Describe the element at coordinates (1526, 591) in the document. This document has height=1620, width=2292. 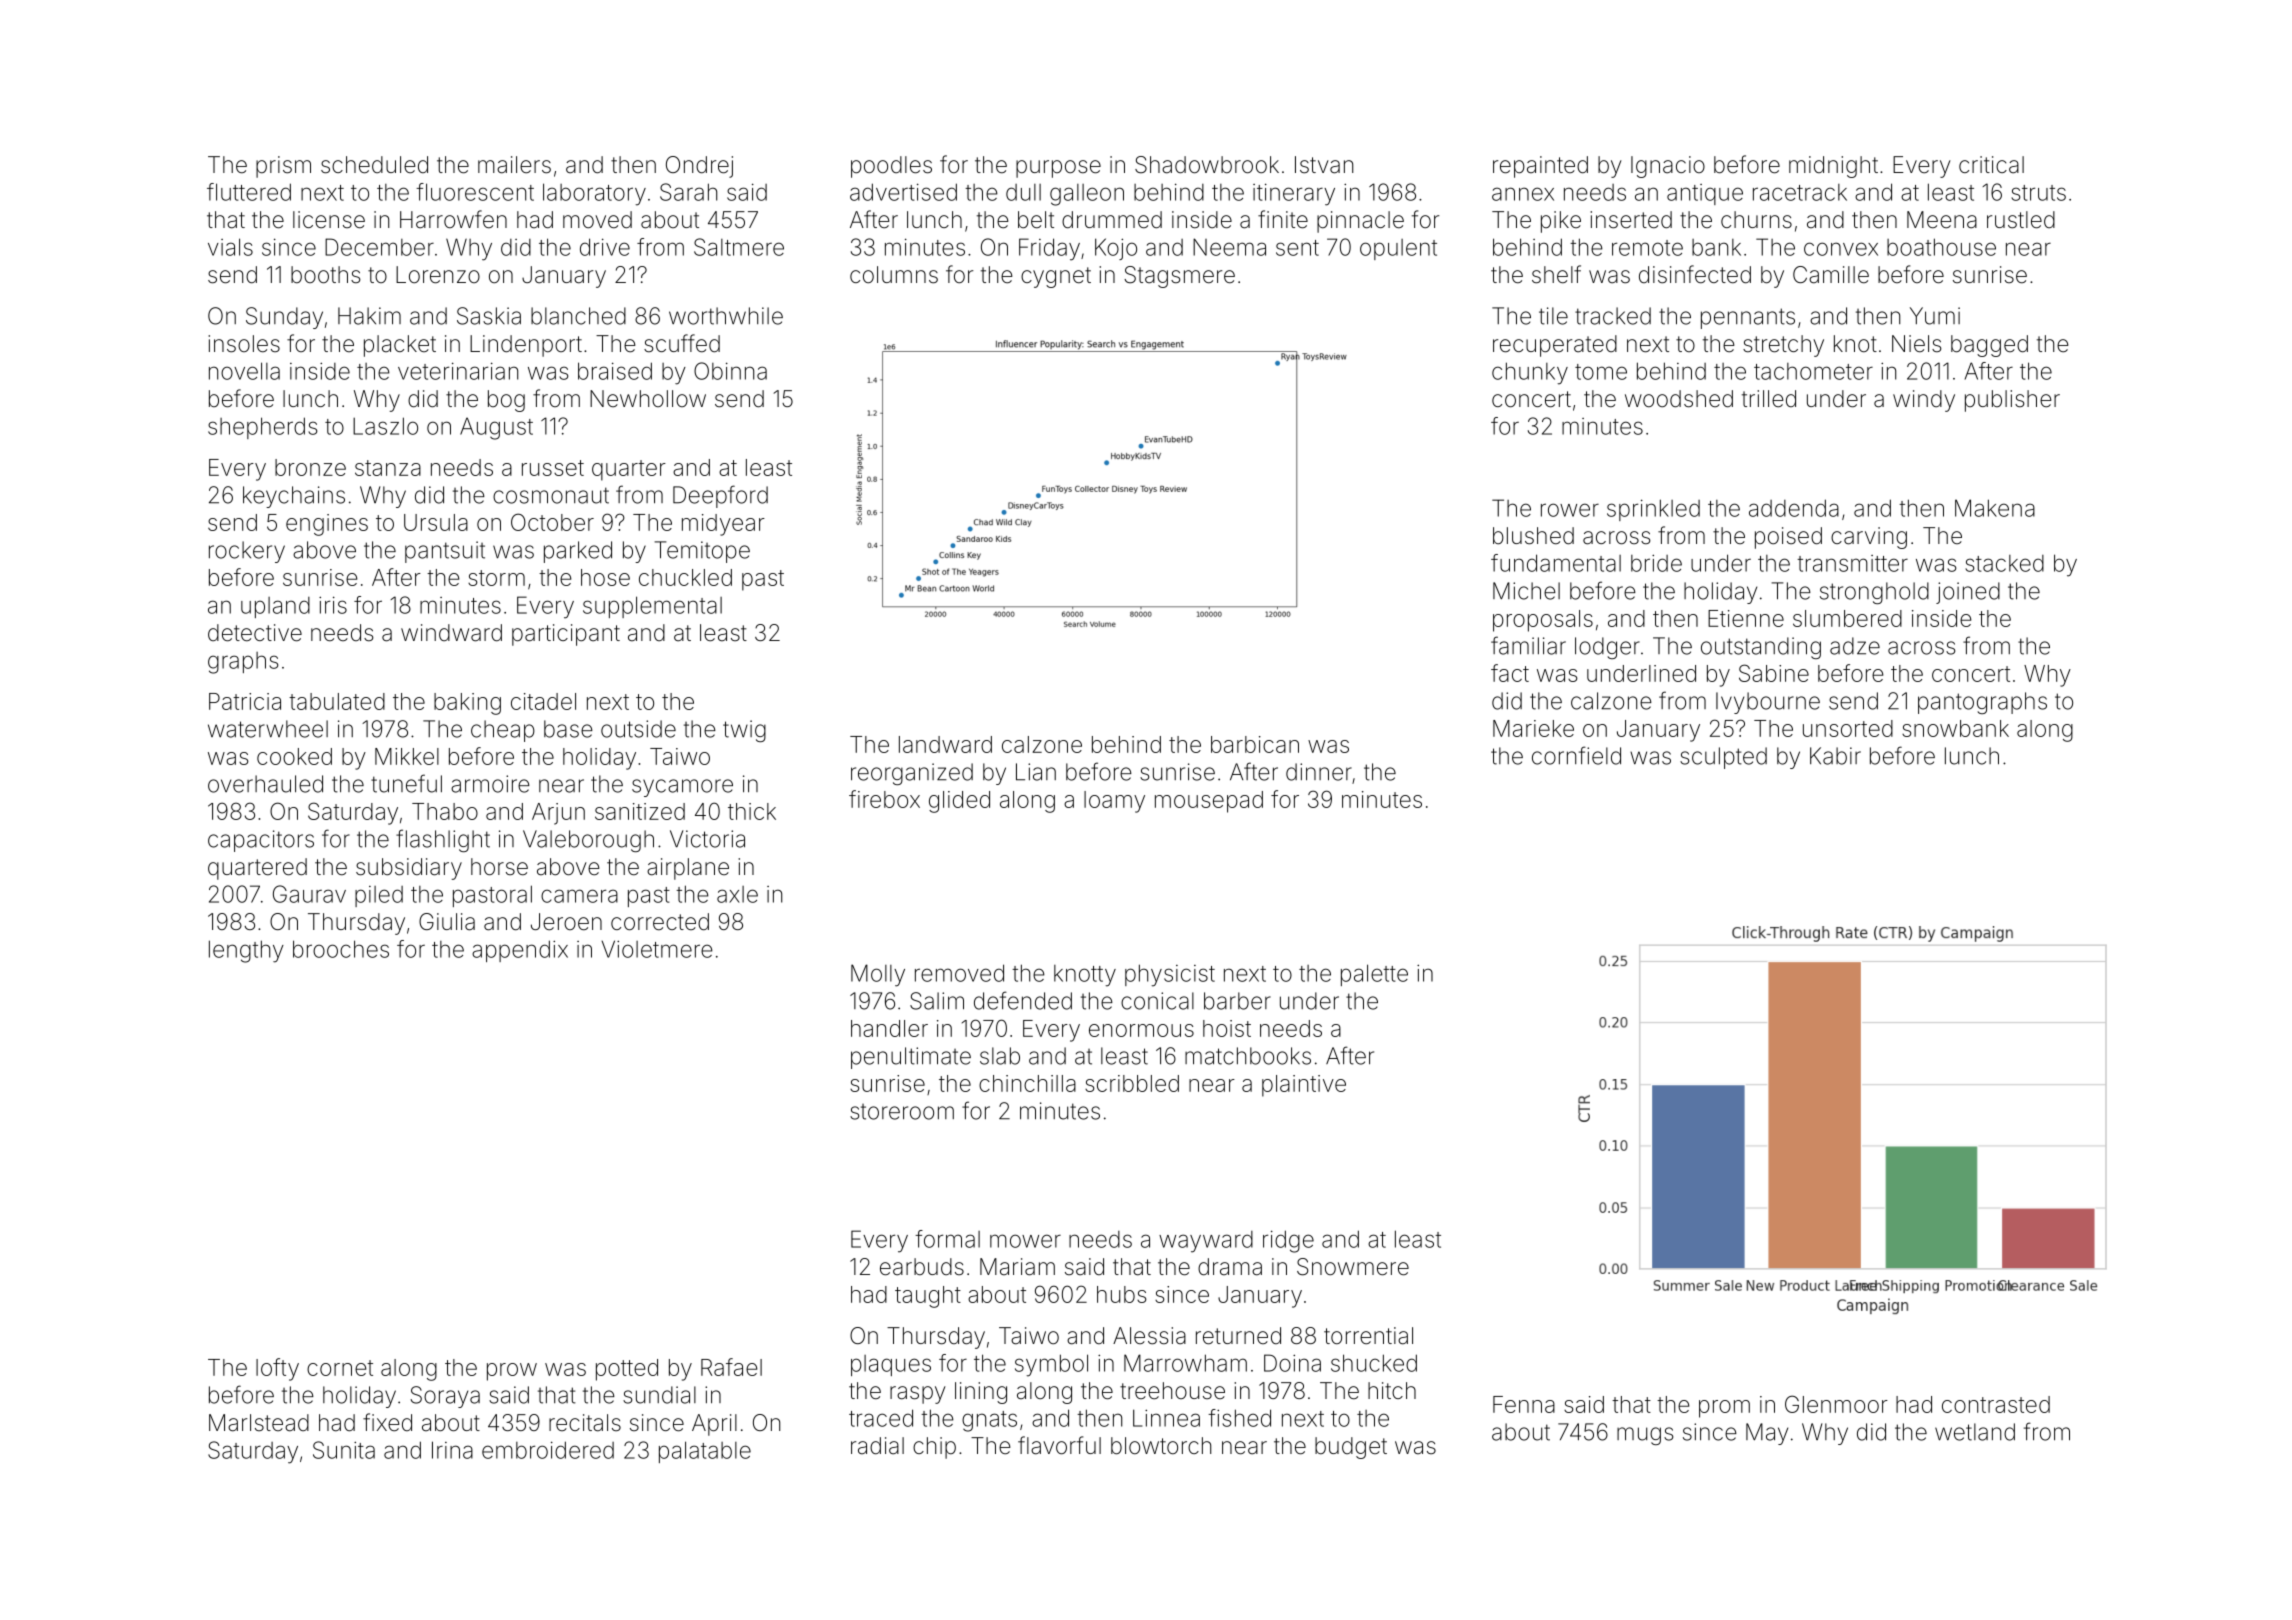
I see `Michel` at that location.
